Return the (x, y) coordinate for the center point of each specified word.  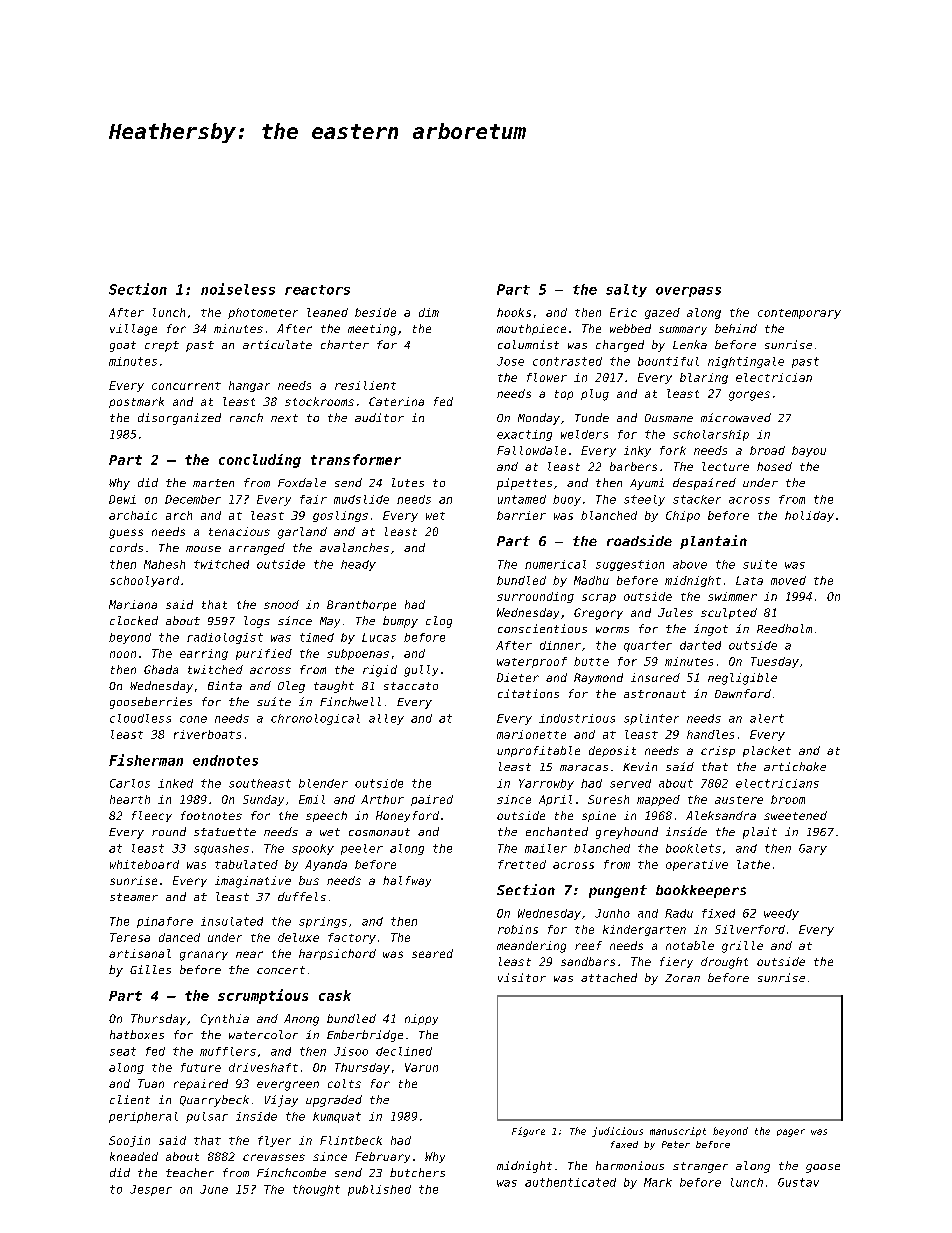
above (690, 564)
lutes (408, 482)
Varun (421, 1067)
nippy (421, 1019)
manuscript (678, 1132)
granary (204, 956)
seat (123, 1051)
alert (767, 718)
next (284, 418)
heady (358, 565)
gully (421, 671)
